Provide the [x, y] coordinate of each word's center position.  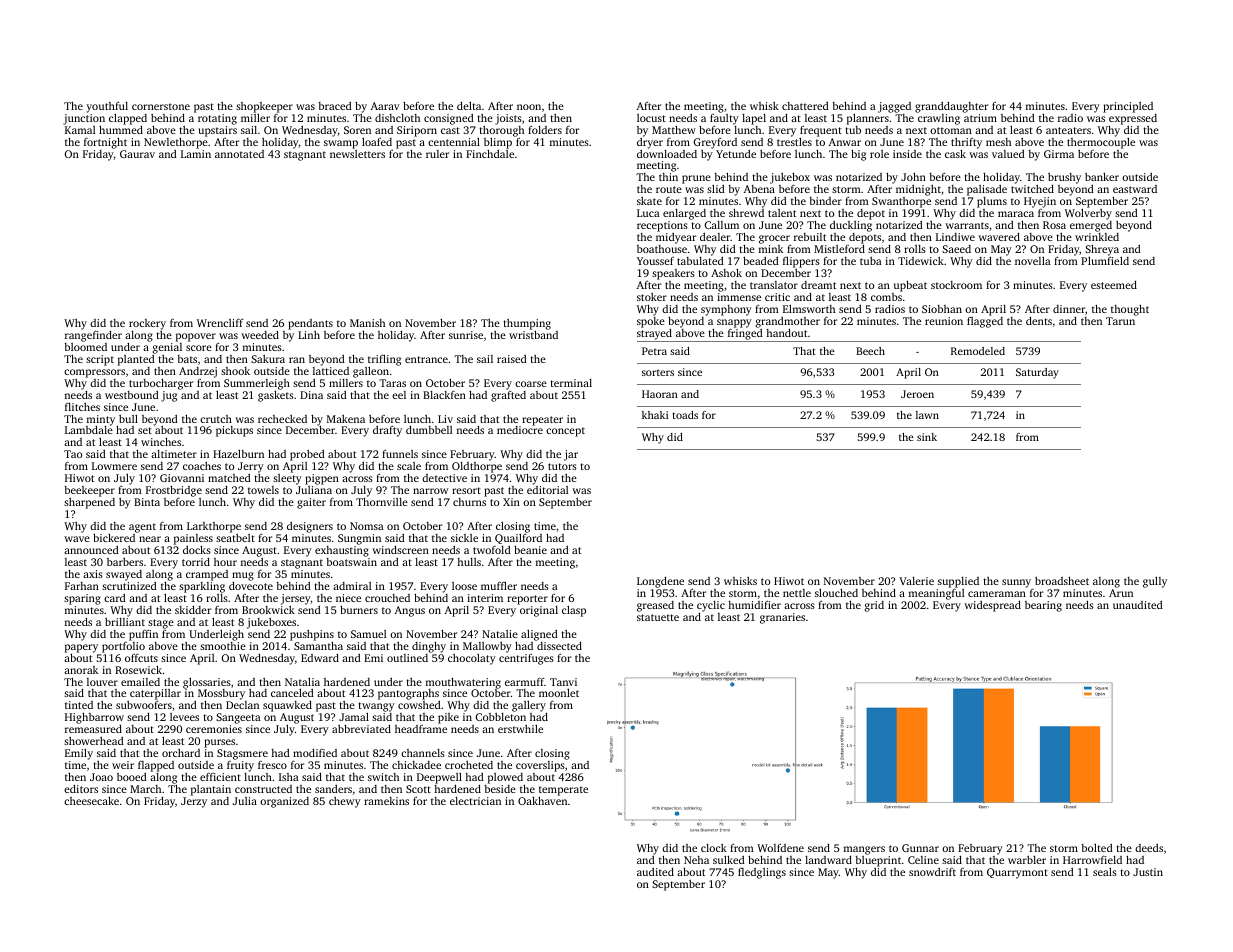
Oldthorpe [477, 467]
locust [651, 118]
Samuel [369, 634]
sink [927, 437]
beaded [761, 260]
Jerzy [194, 802]
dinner [1069, 309]
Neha [696, 860]
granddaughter [951, 107]
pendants [310, 324]
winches [161, 441]
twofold [492, 549]
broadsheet [1062, 580]
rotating [217, 119]
